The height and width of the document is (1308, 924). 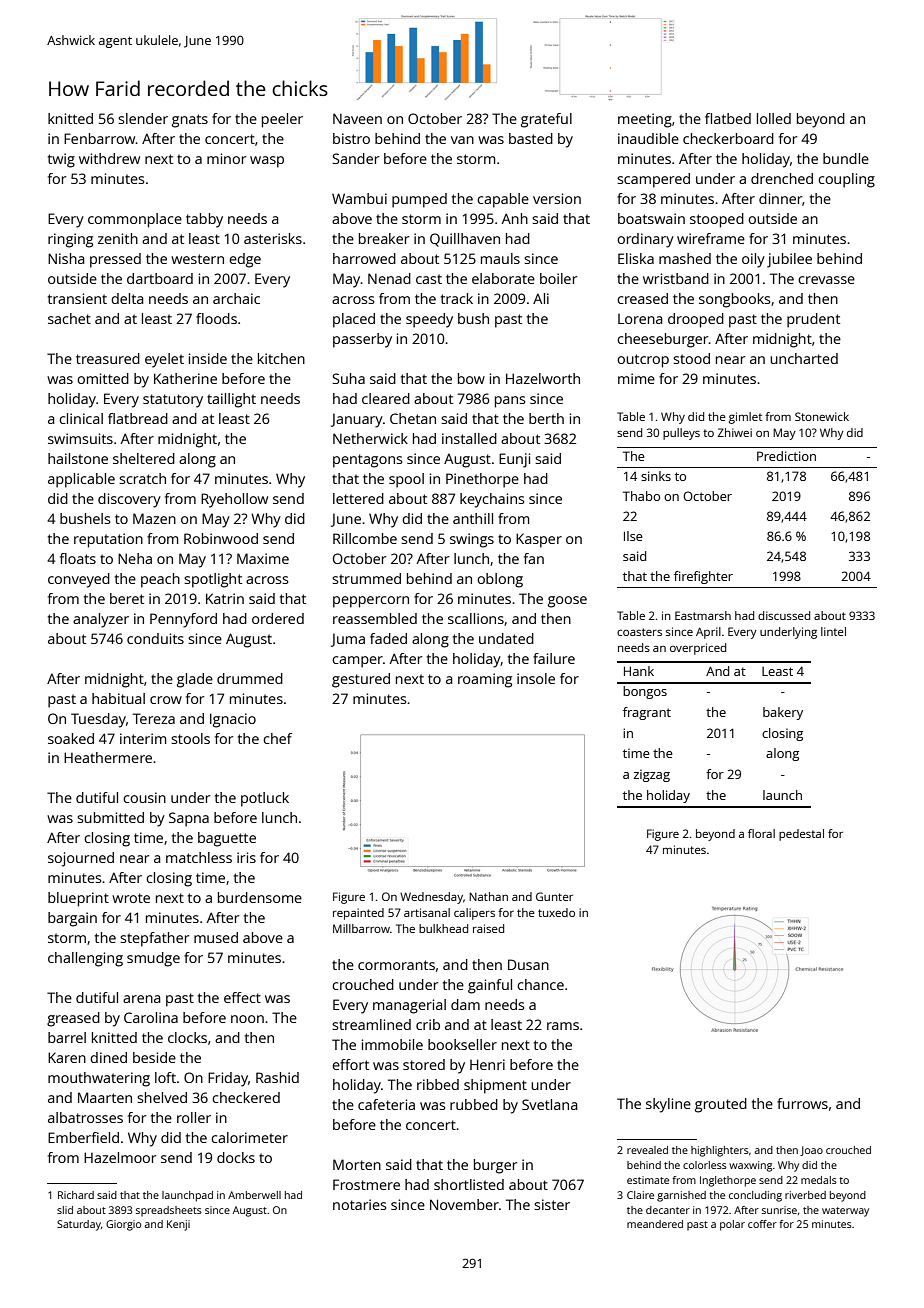 I want to click on Stonewick, so click(x=822, y=416).
